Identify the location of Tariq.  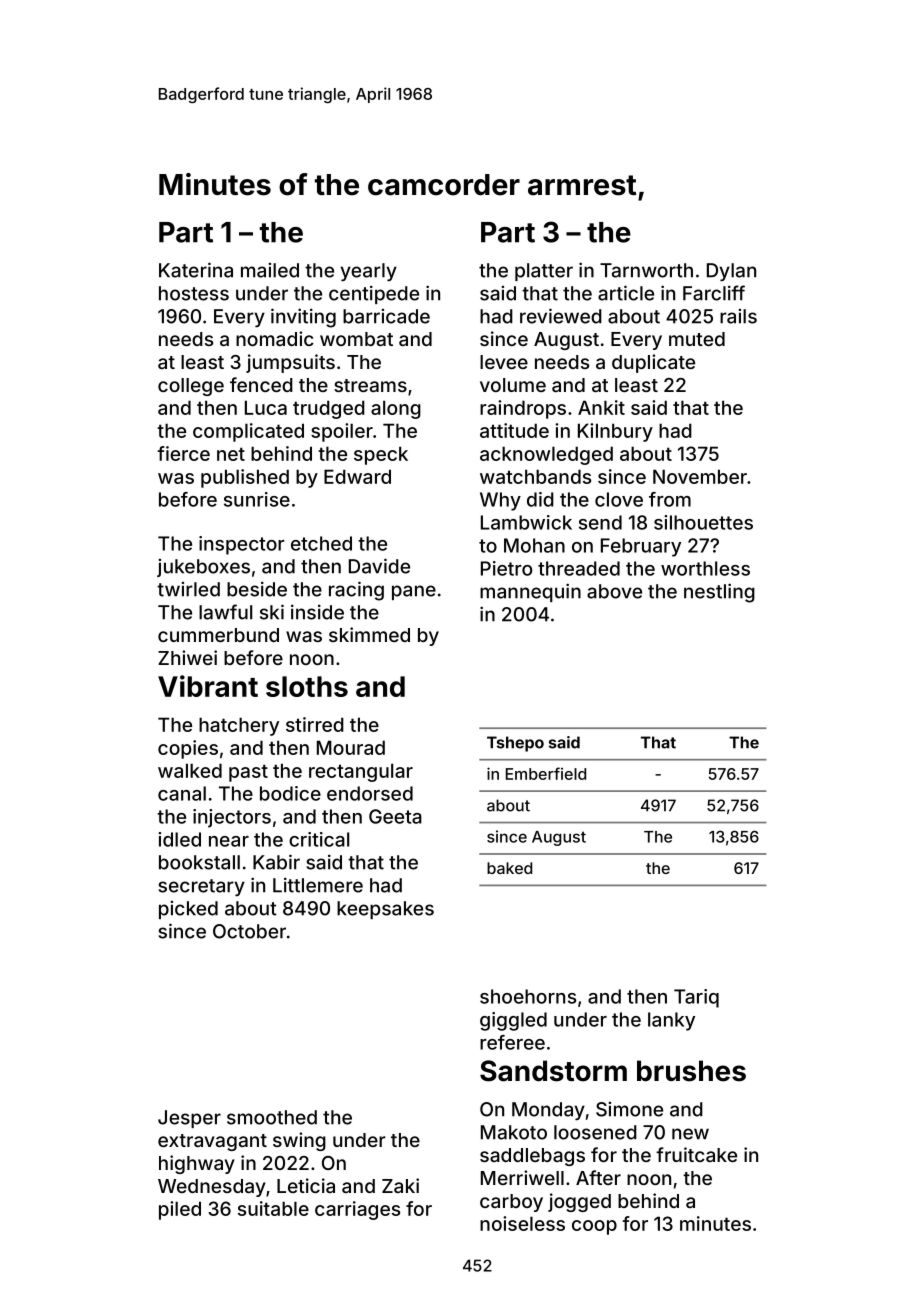
(696, 998).
